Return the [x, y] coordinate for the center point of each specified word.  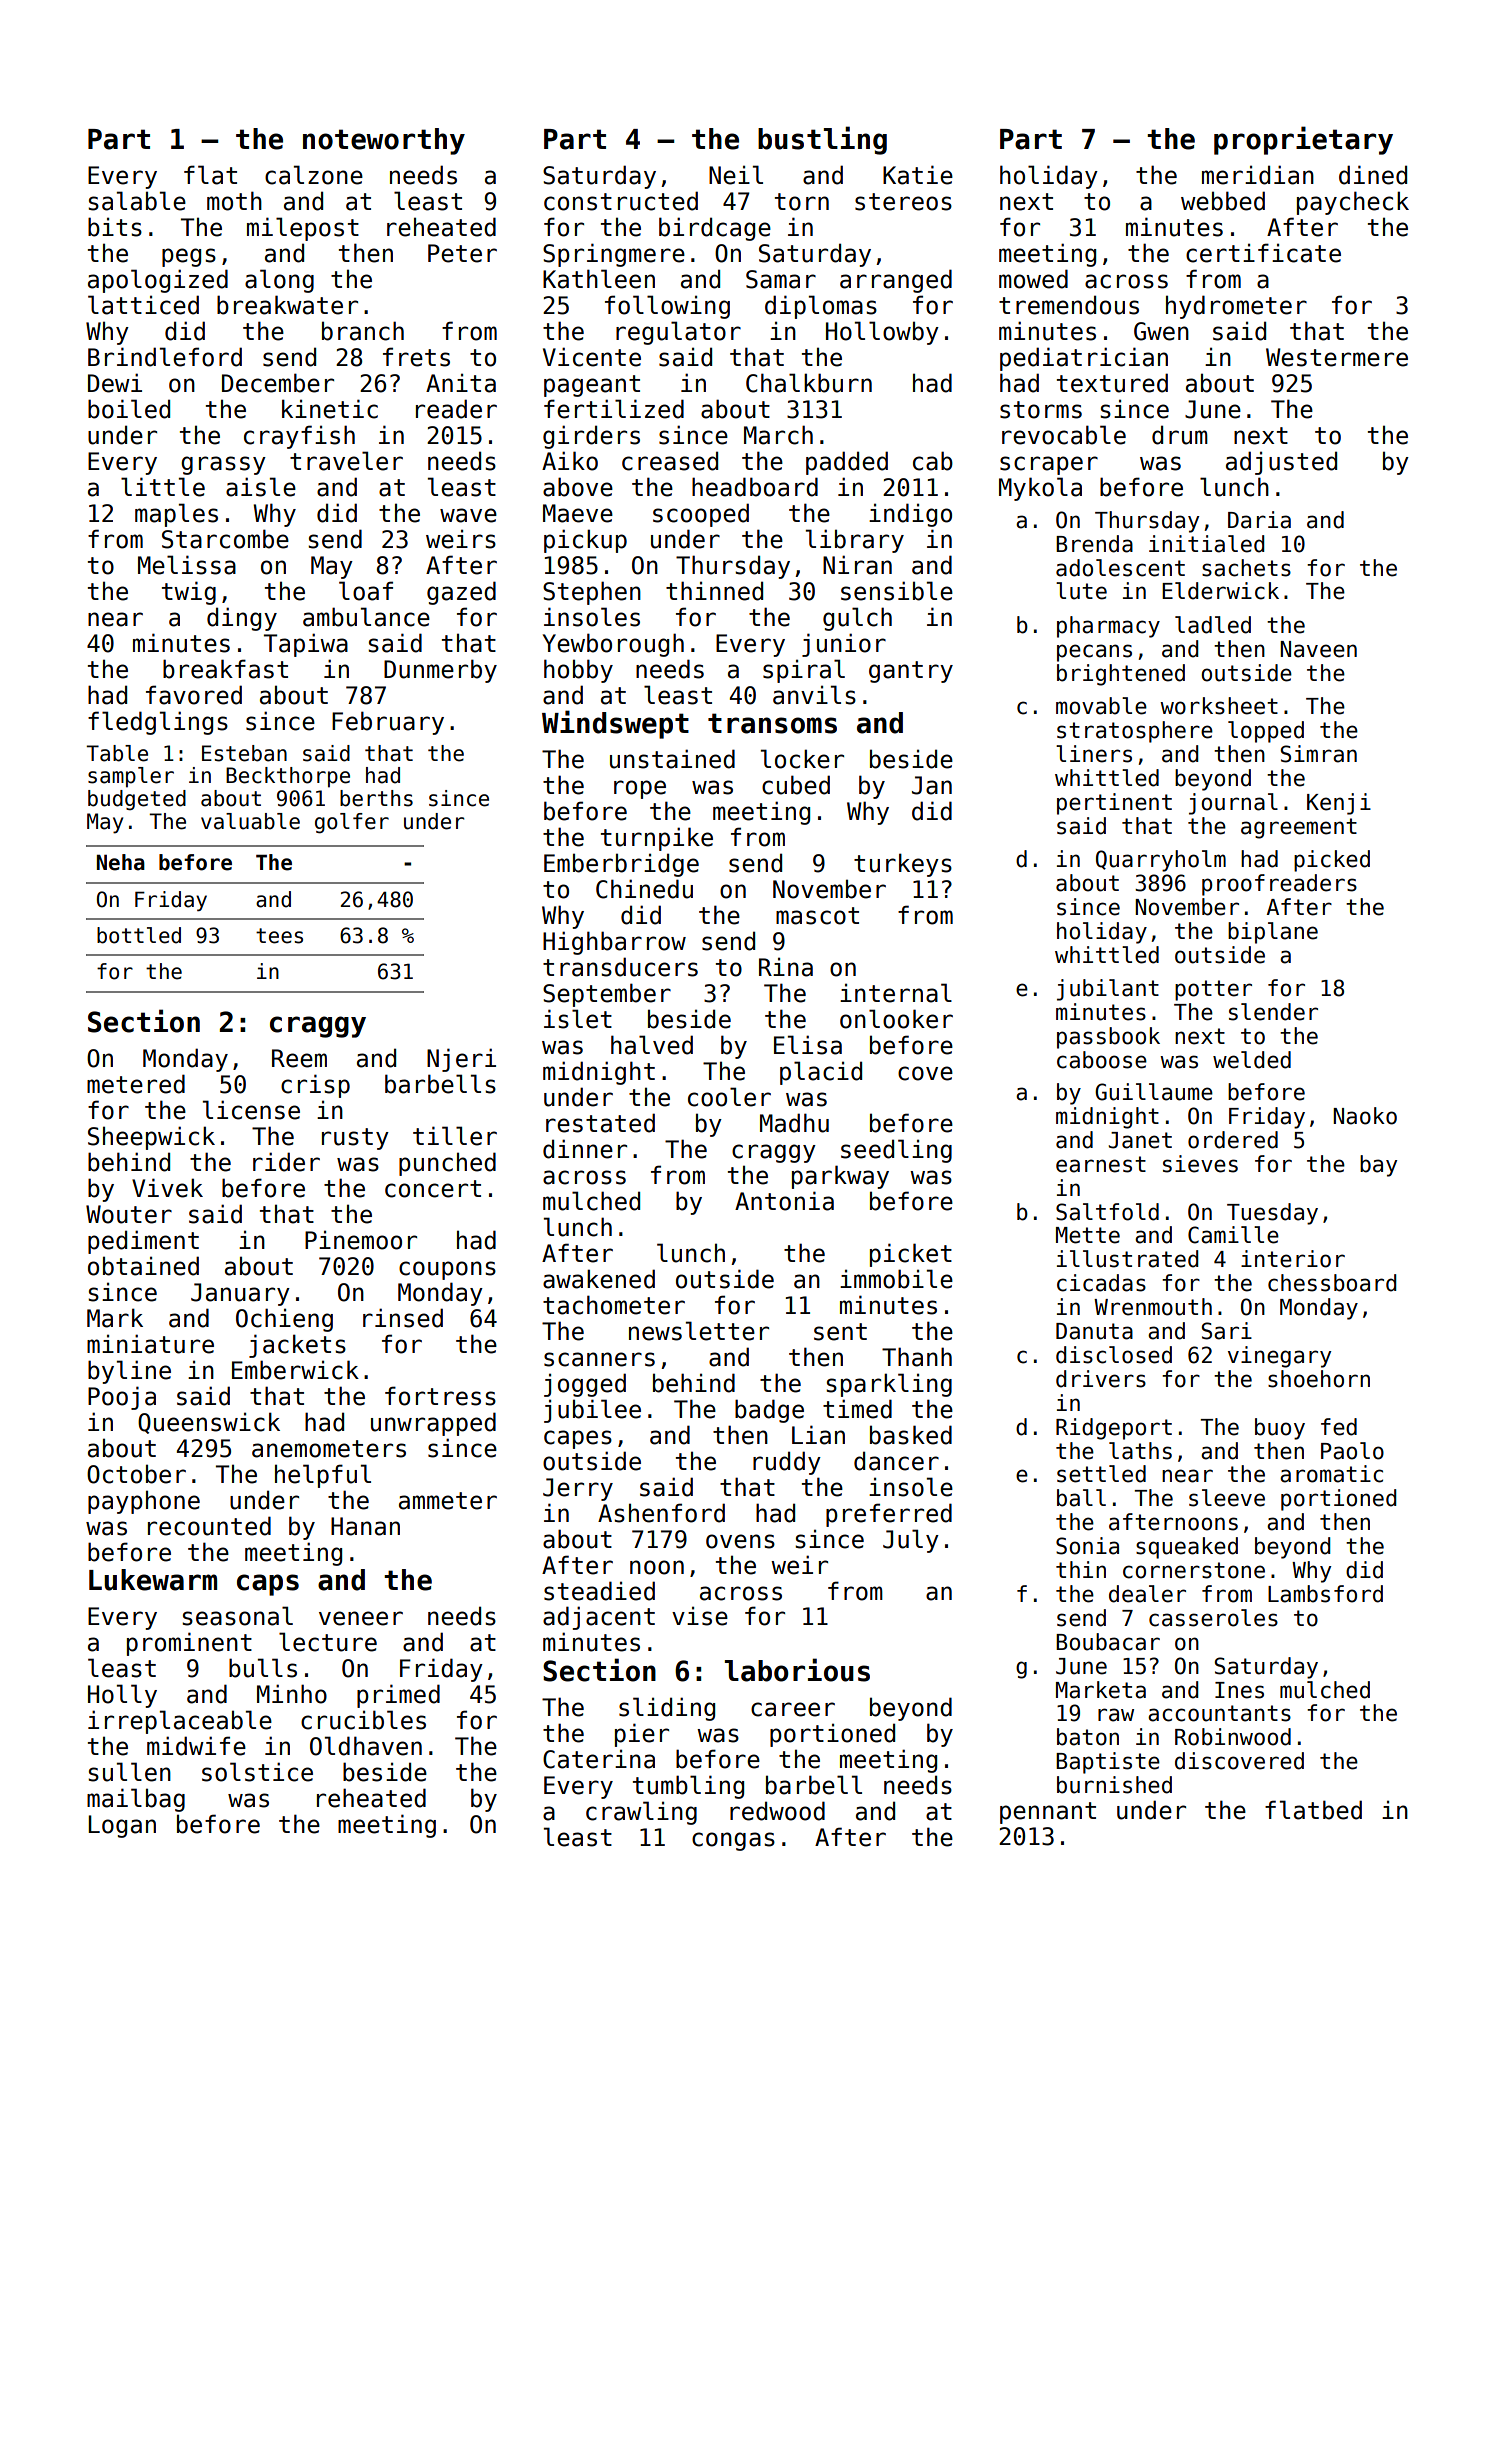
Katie [918, 175]
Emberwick [295, 1370]
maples [176, 515]
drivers [1101, 1379]
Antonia [784, 1201]
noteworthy [384, 141]
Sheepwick [151, 1138]
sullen [129, 1772]
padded [847, 463]
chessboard [1332, 1283]
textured [1112, 383]
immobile [896, 1279]
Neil [736, 175]
